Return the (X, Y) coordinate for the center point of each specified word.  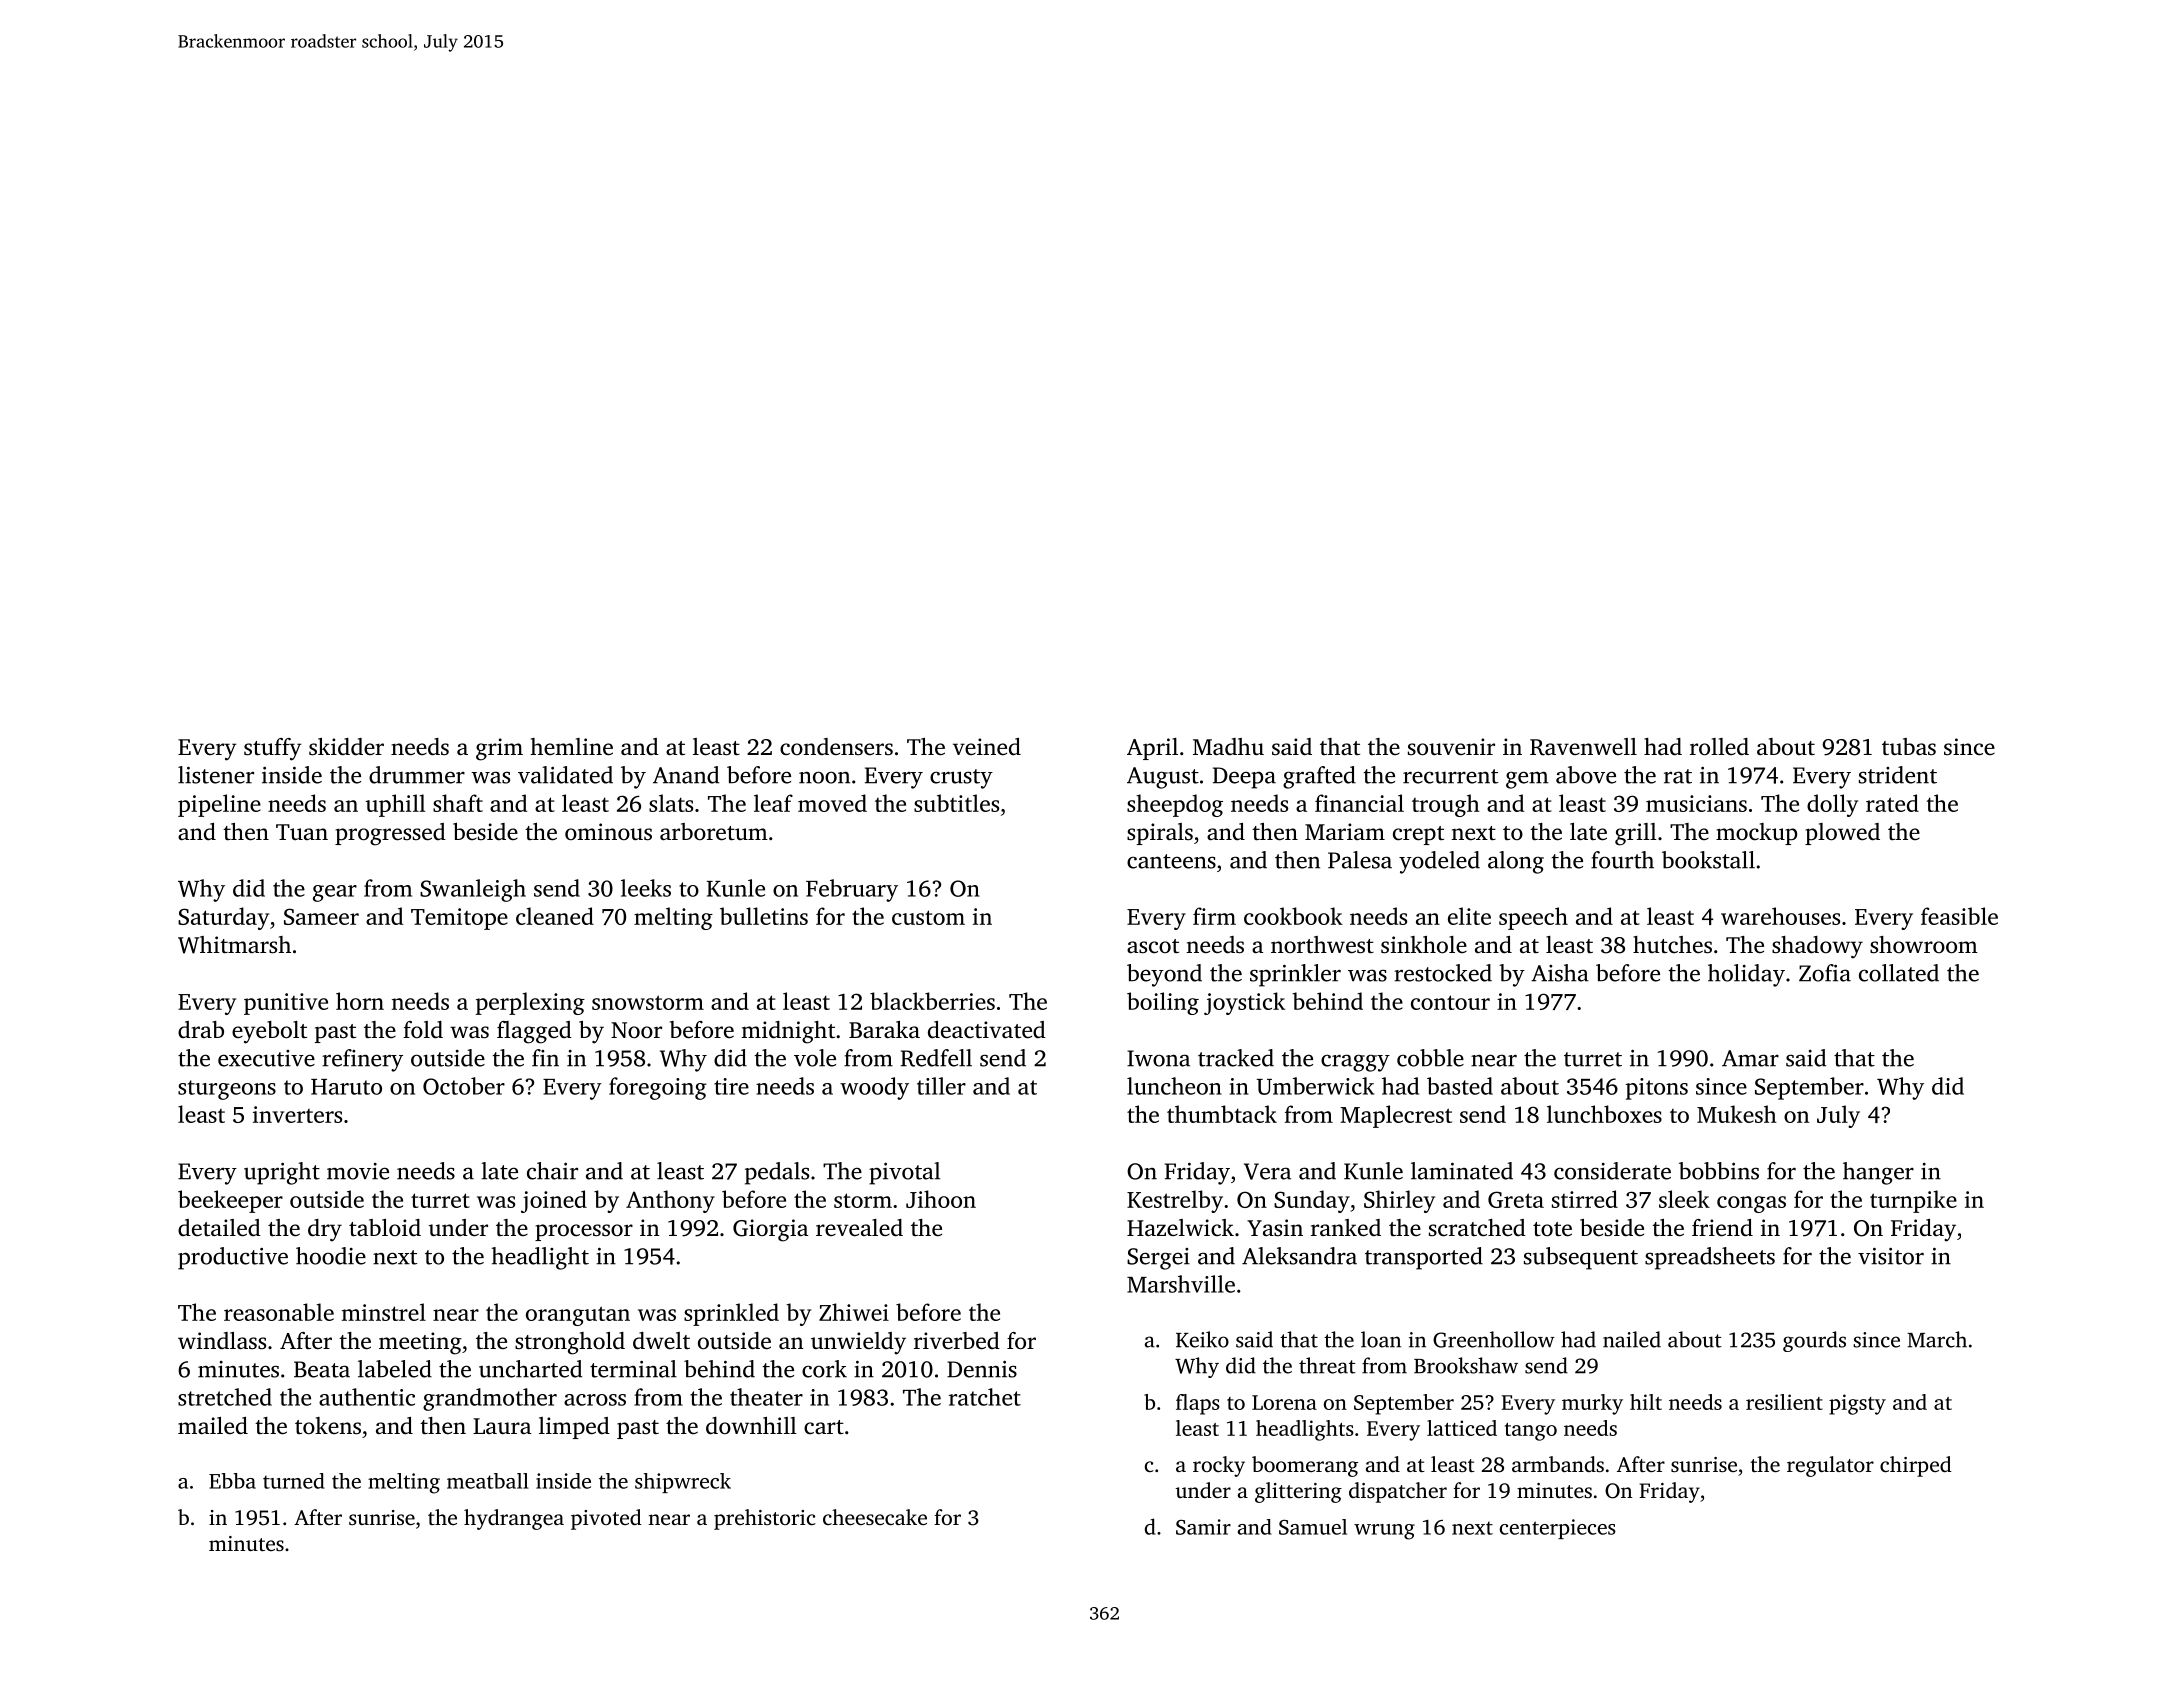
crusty (961, 779)
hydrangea (514, 1519)
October (464, 1086)
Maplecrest (1396, 1116)
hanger (1878, 1173)
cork (824, 1369)
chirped (1916, 1466)
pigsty (1857, 1404)
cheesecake (875, 1517)
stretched (225, 1397)
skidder (346, 747)
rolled (1719, 747)
